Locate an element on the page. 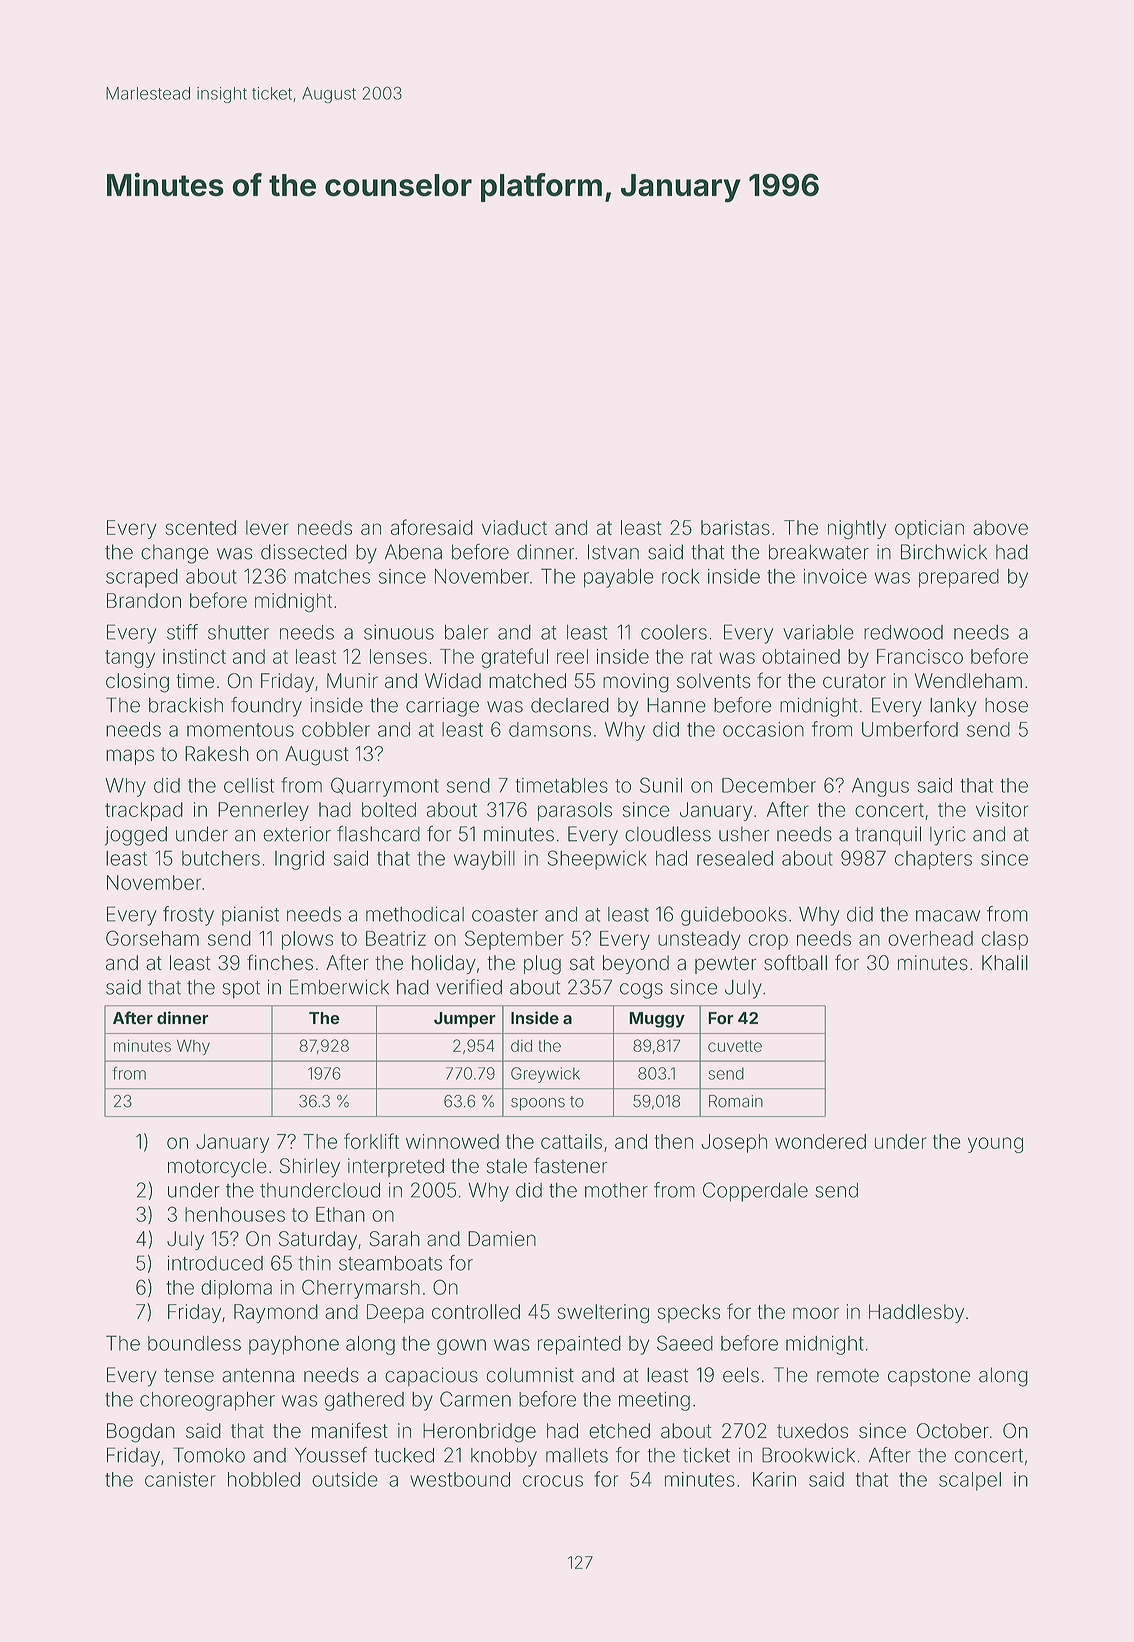  canister is located at coordinates (180, 1479).
